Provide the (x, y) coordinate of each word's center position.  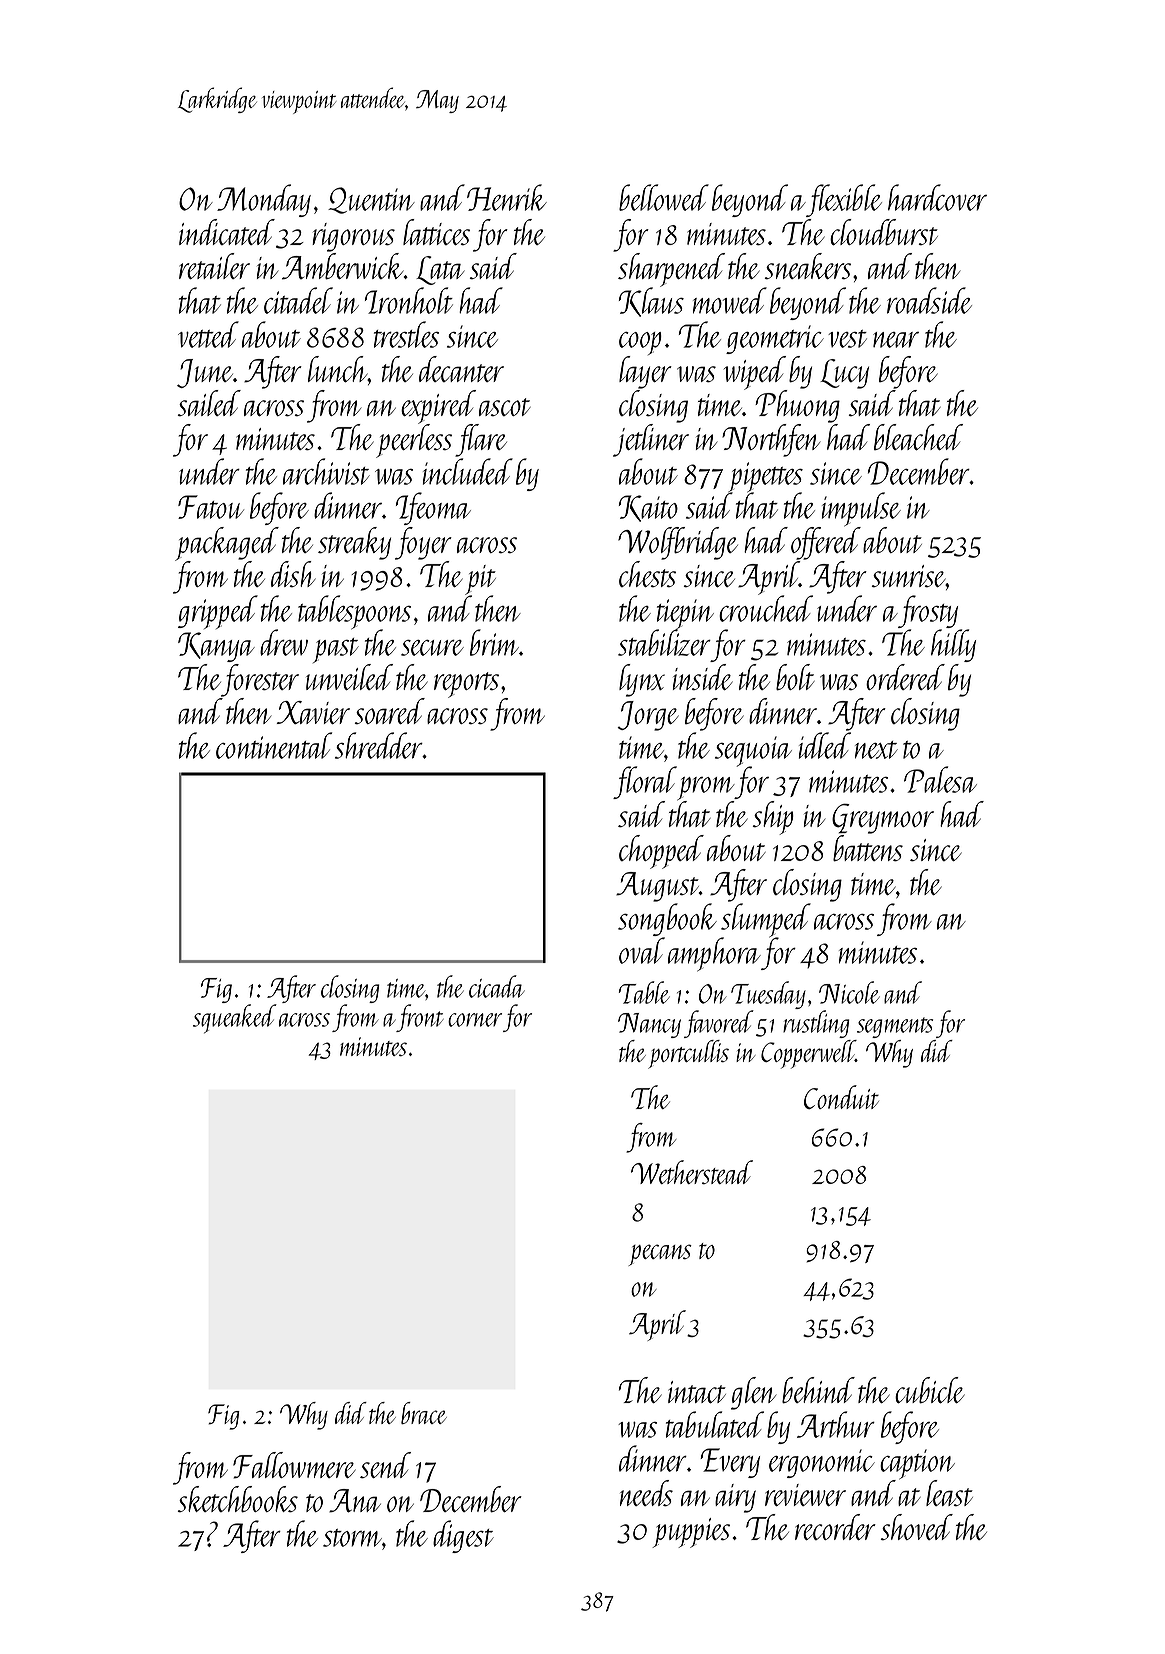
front (420, 1018)
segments (895, 1027)
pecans (660, 1255)
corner (475, 1020)
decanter (461, 369)
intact (697, 1392)
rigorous (353, 237)
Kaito (648, 508)
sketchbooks (238, 1499)
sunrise (909, 576)
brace (424, 1413)
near (896, 340)
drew (284, 642)
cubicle (930, 1390)
